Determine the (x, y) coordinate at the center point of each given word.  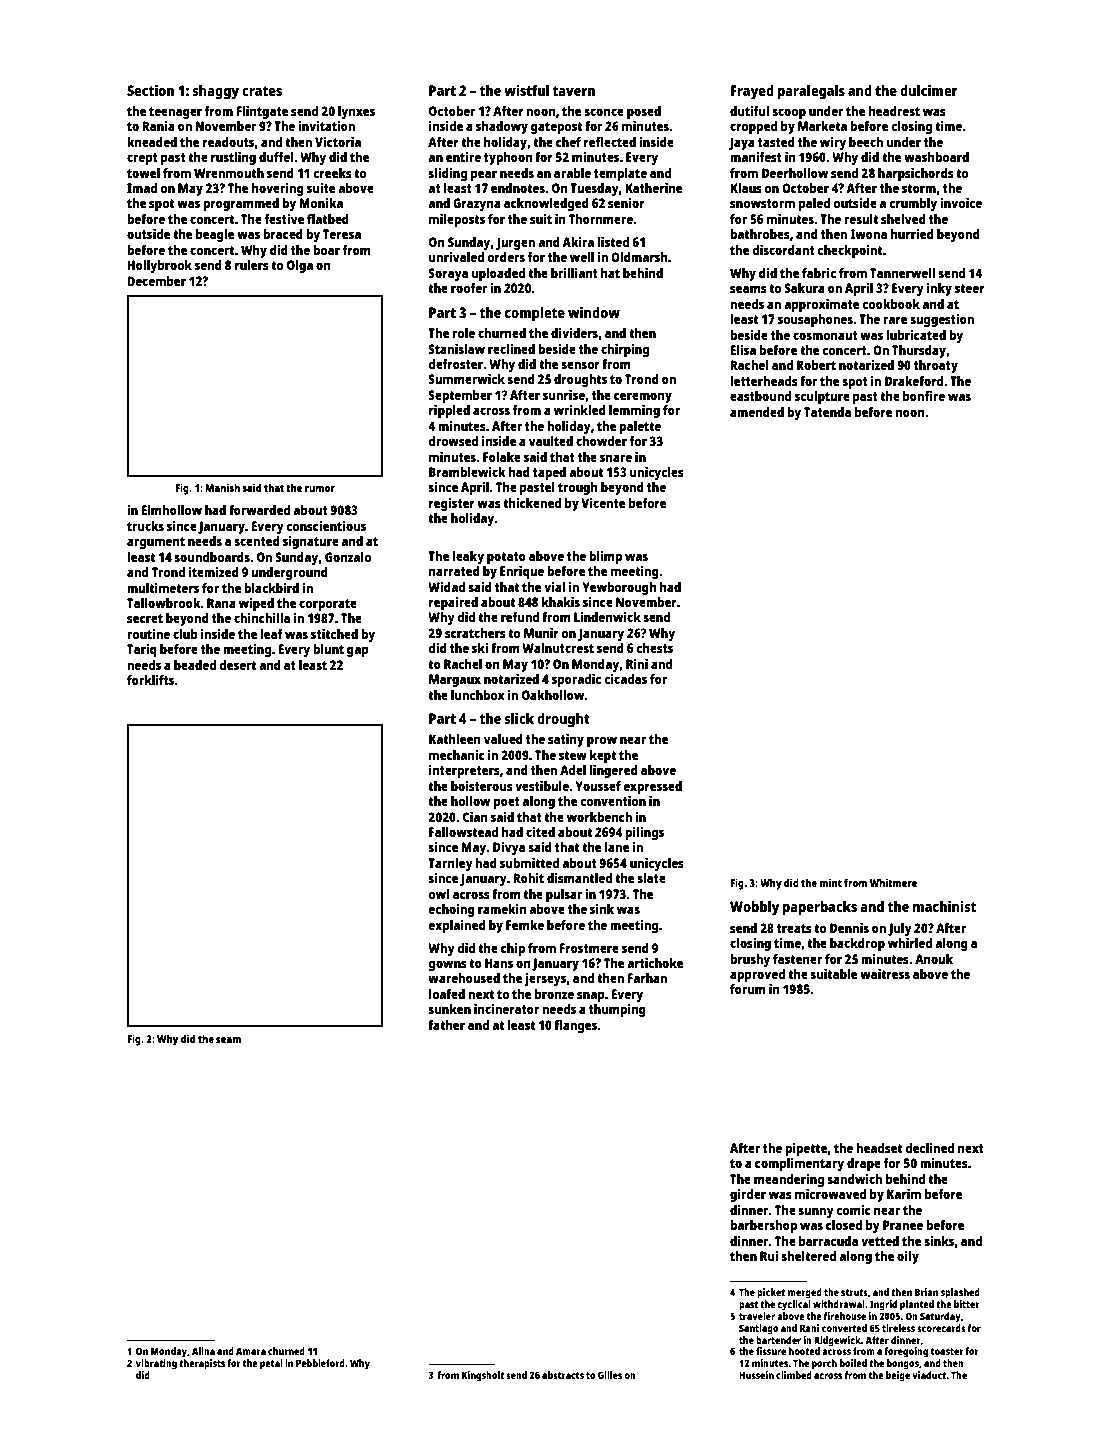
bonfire (924, 396)
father (446, 1025)
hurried (912, 234)
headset (879, 1148)
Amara (251, 1351)
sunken (449, 1009)
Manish (222, 487)
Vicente (603, 503)
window (594, 312)
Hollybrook (160, 266)
